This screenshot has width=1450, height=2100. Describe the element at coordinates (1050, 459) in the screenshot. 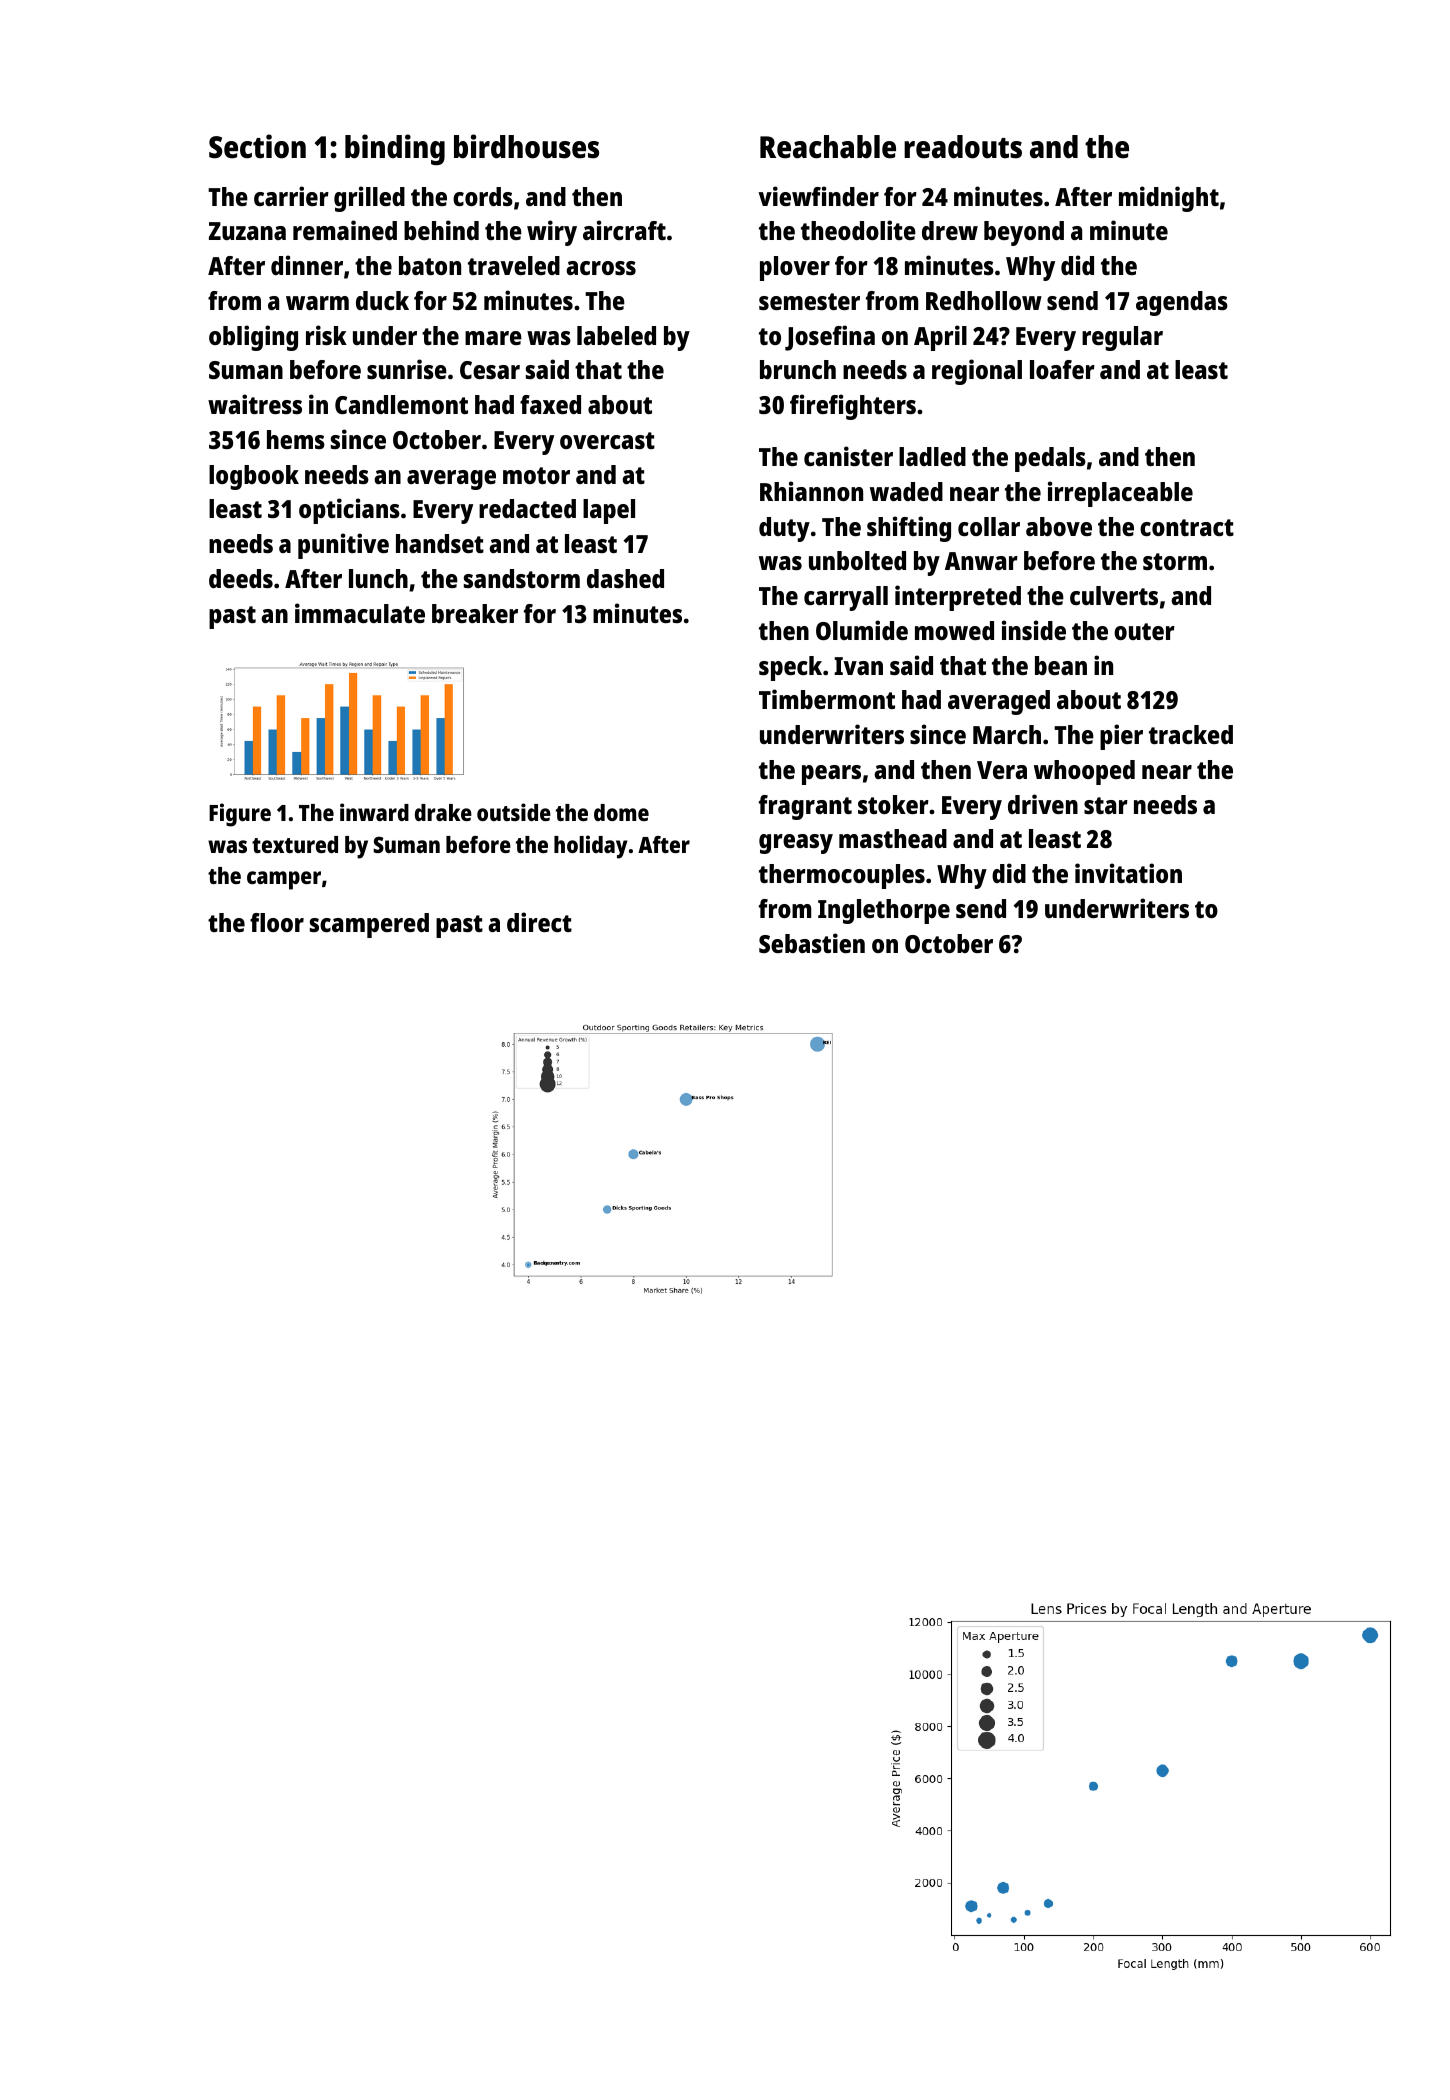

I see `pedals` at that location.
